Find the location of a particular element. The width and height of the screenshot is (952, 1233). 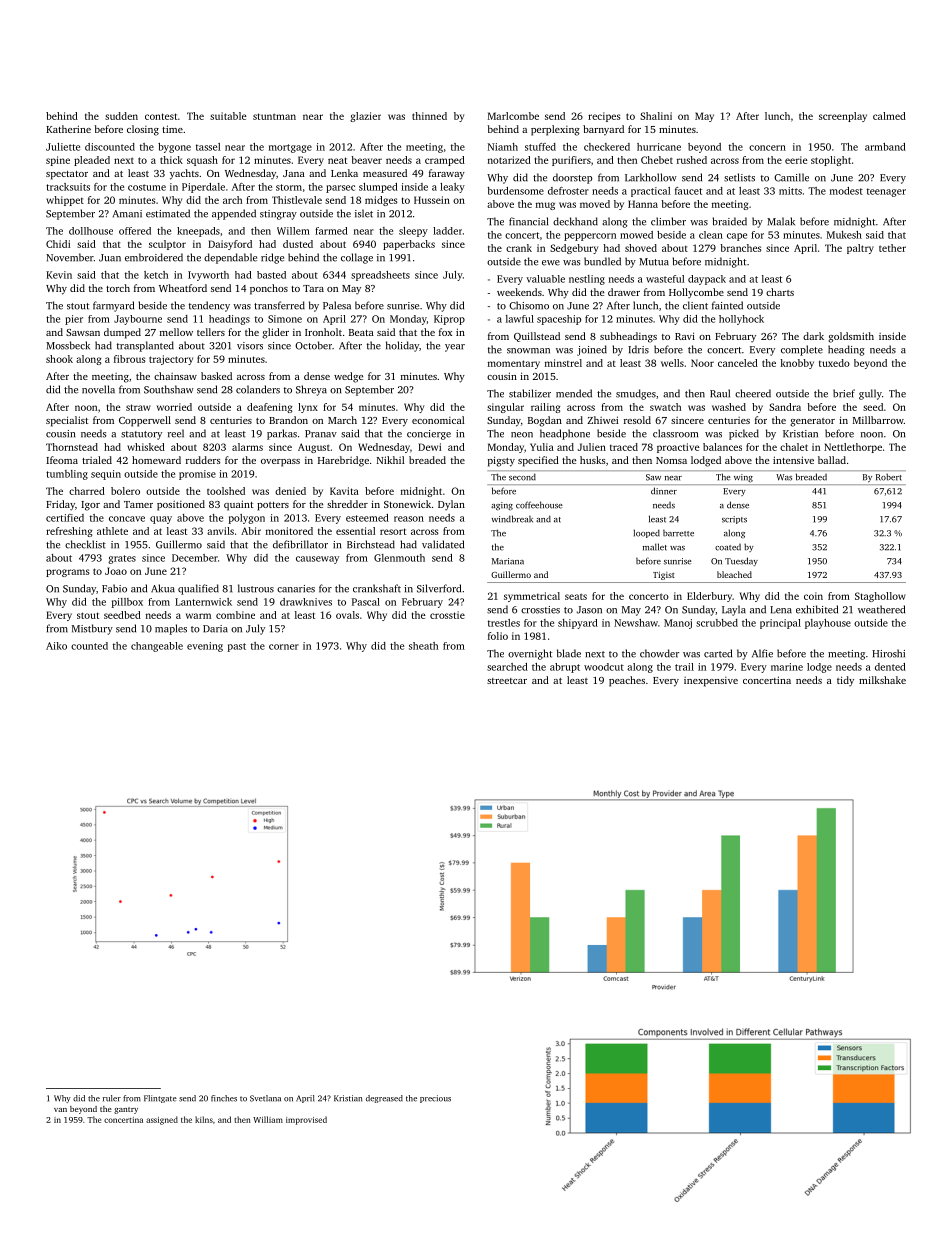

streetcar is located at coordinates (507, 681).
